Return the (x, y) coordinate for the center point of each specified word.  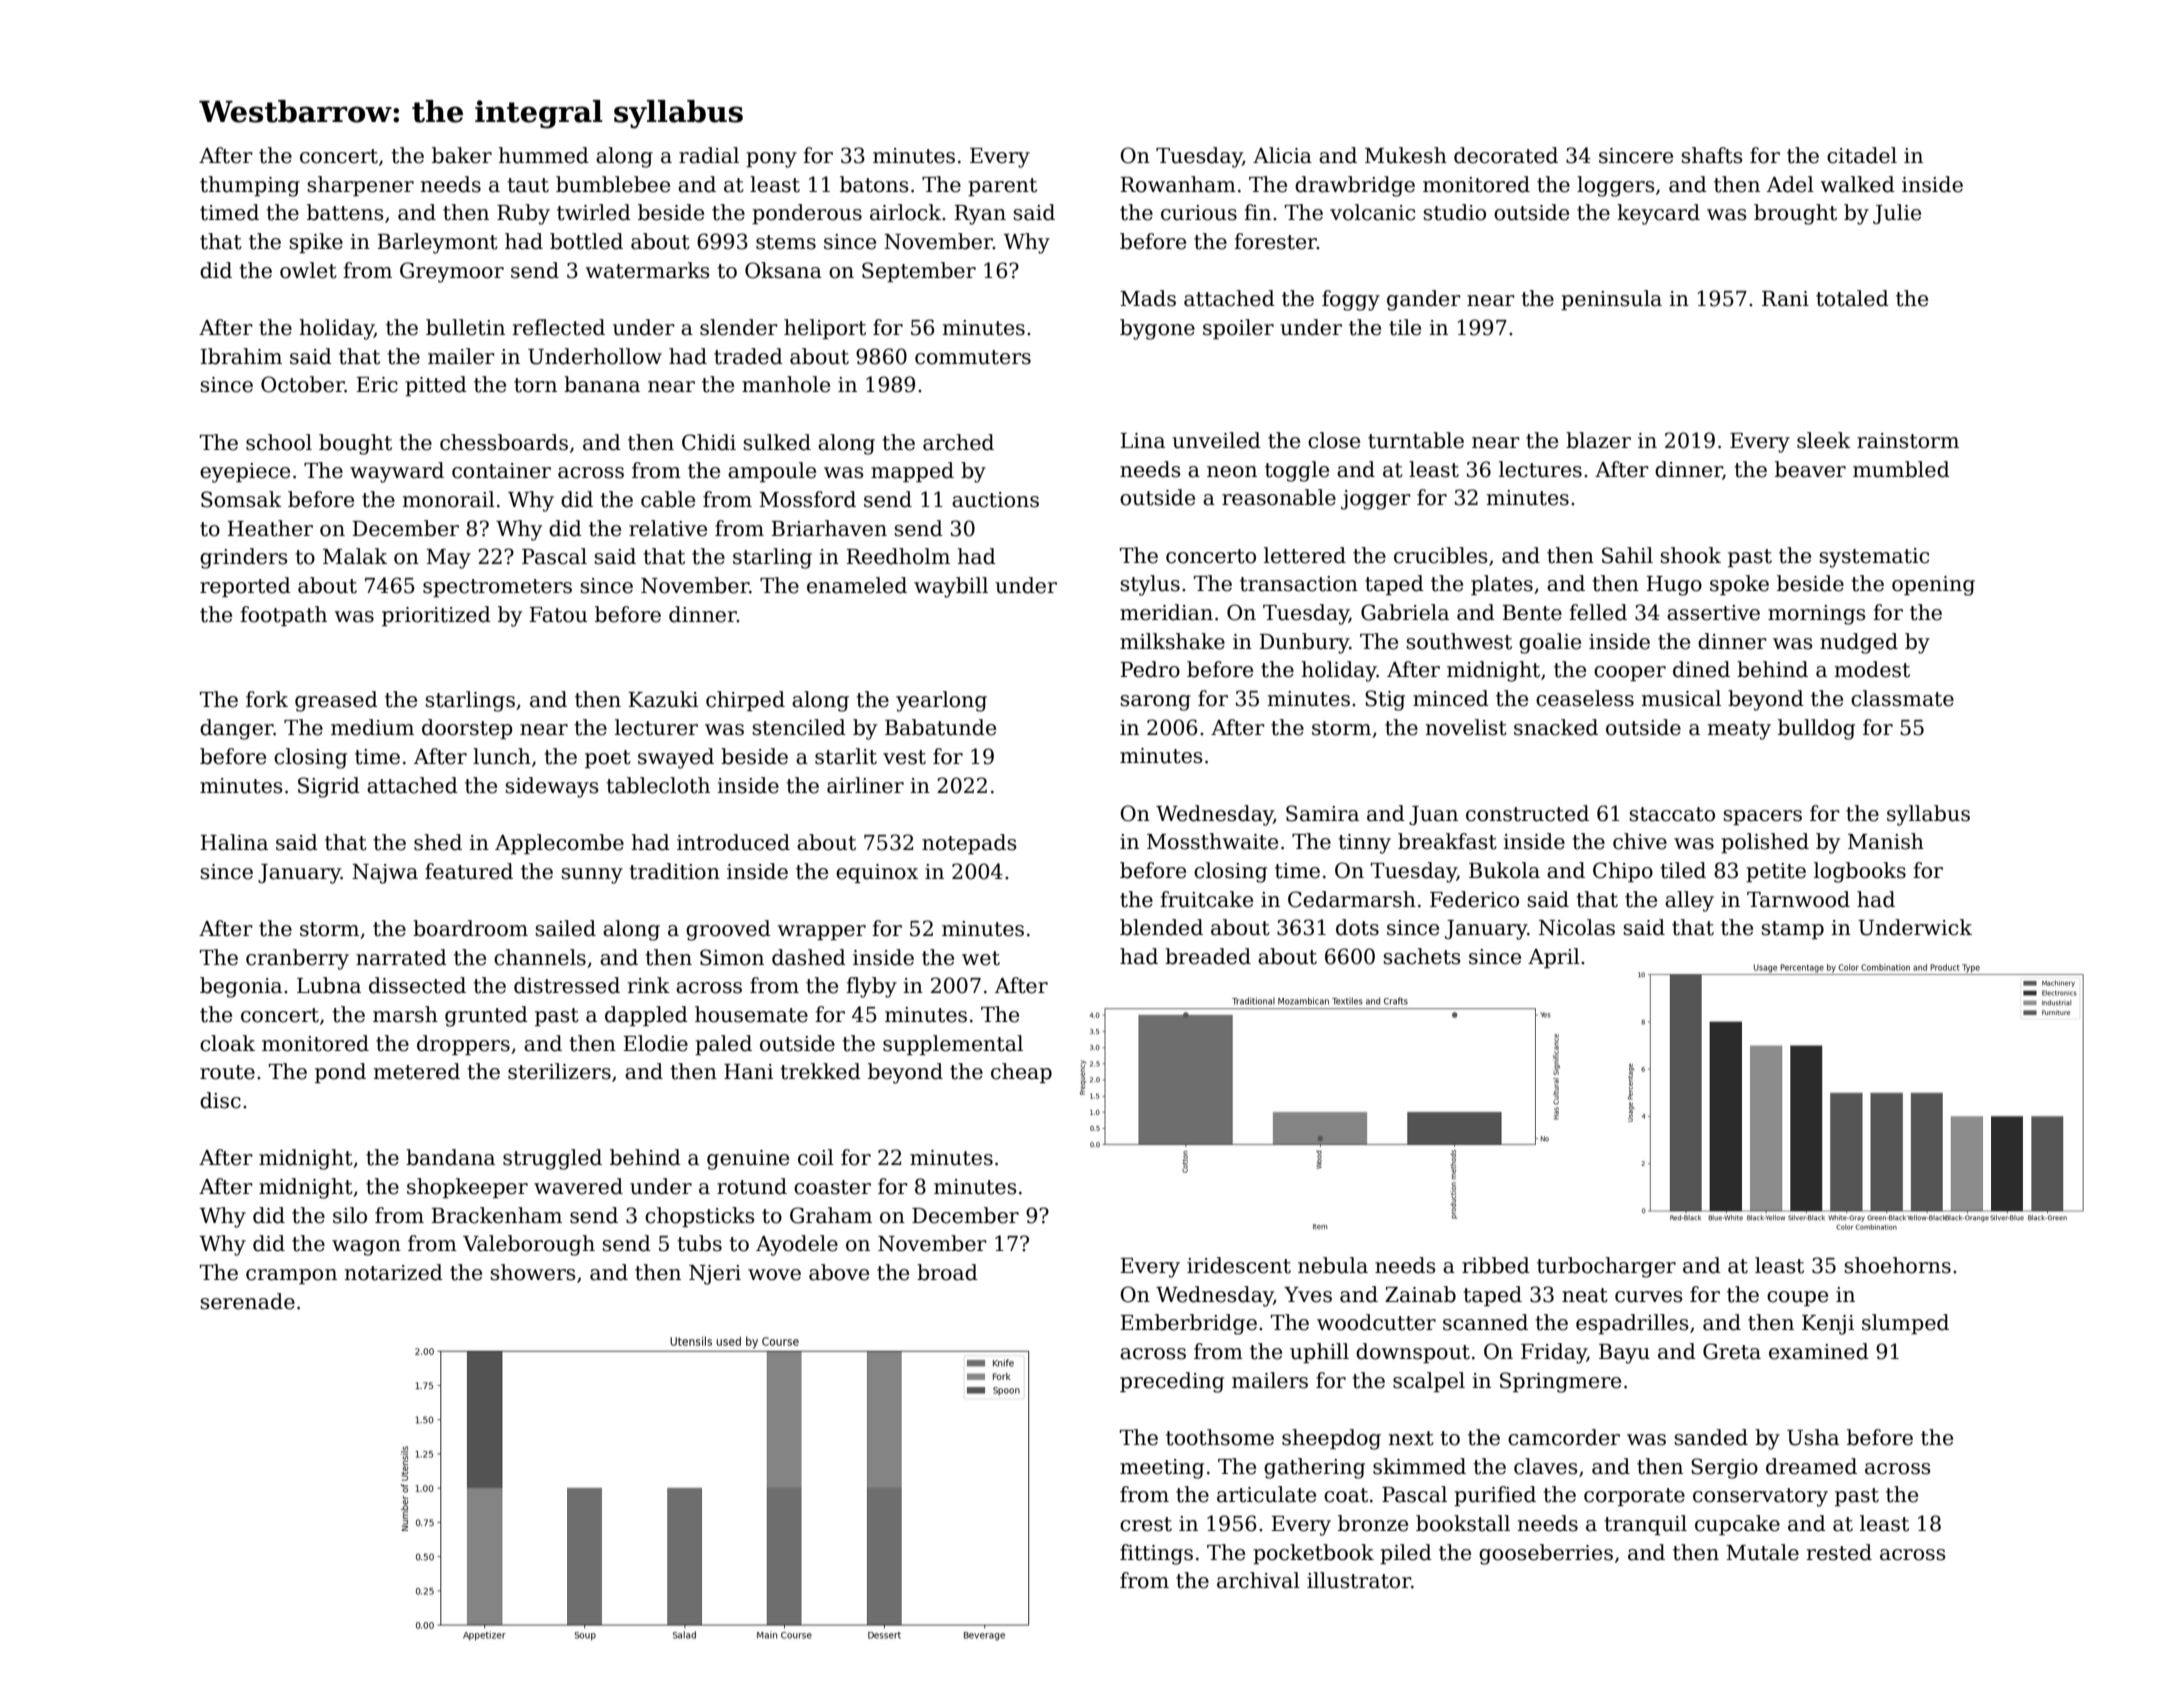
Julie (1897, 214)
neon (1232, 472)
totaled (1852, 298)
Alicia (1282, 155)
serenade (247, 1301)
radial (709, 155)
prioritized (436, 616)
